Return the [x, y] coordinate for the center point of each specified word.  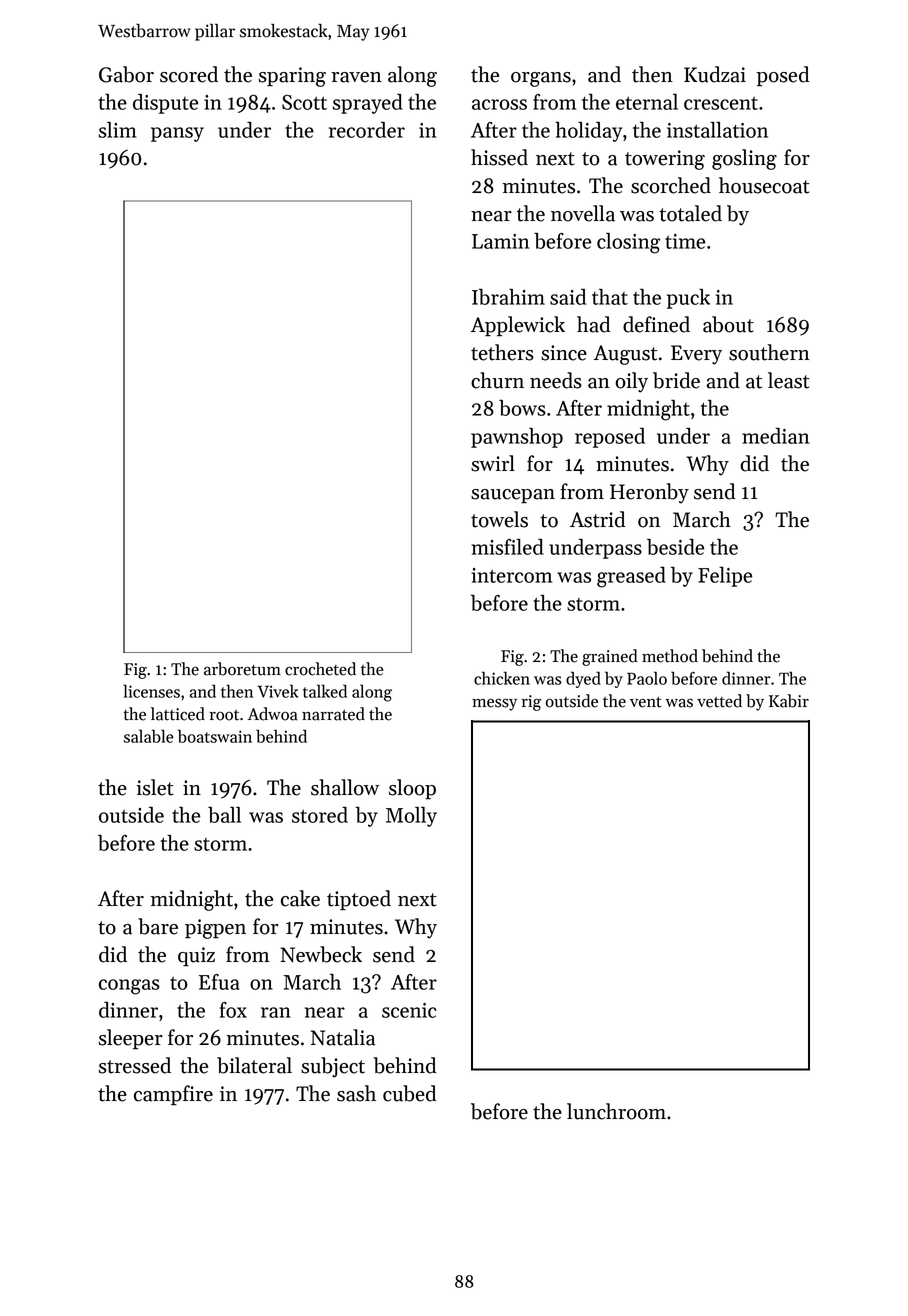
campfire [173, 1095]
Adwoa [272, 714]
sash [356, 1093]
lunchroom [616, 1111]
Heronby [649, 493]
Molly [411, 817]
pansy [177, 134]
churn [497, 380]
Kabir [789, 701]
